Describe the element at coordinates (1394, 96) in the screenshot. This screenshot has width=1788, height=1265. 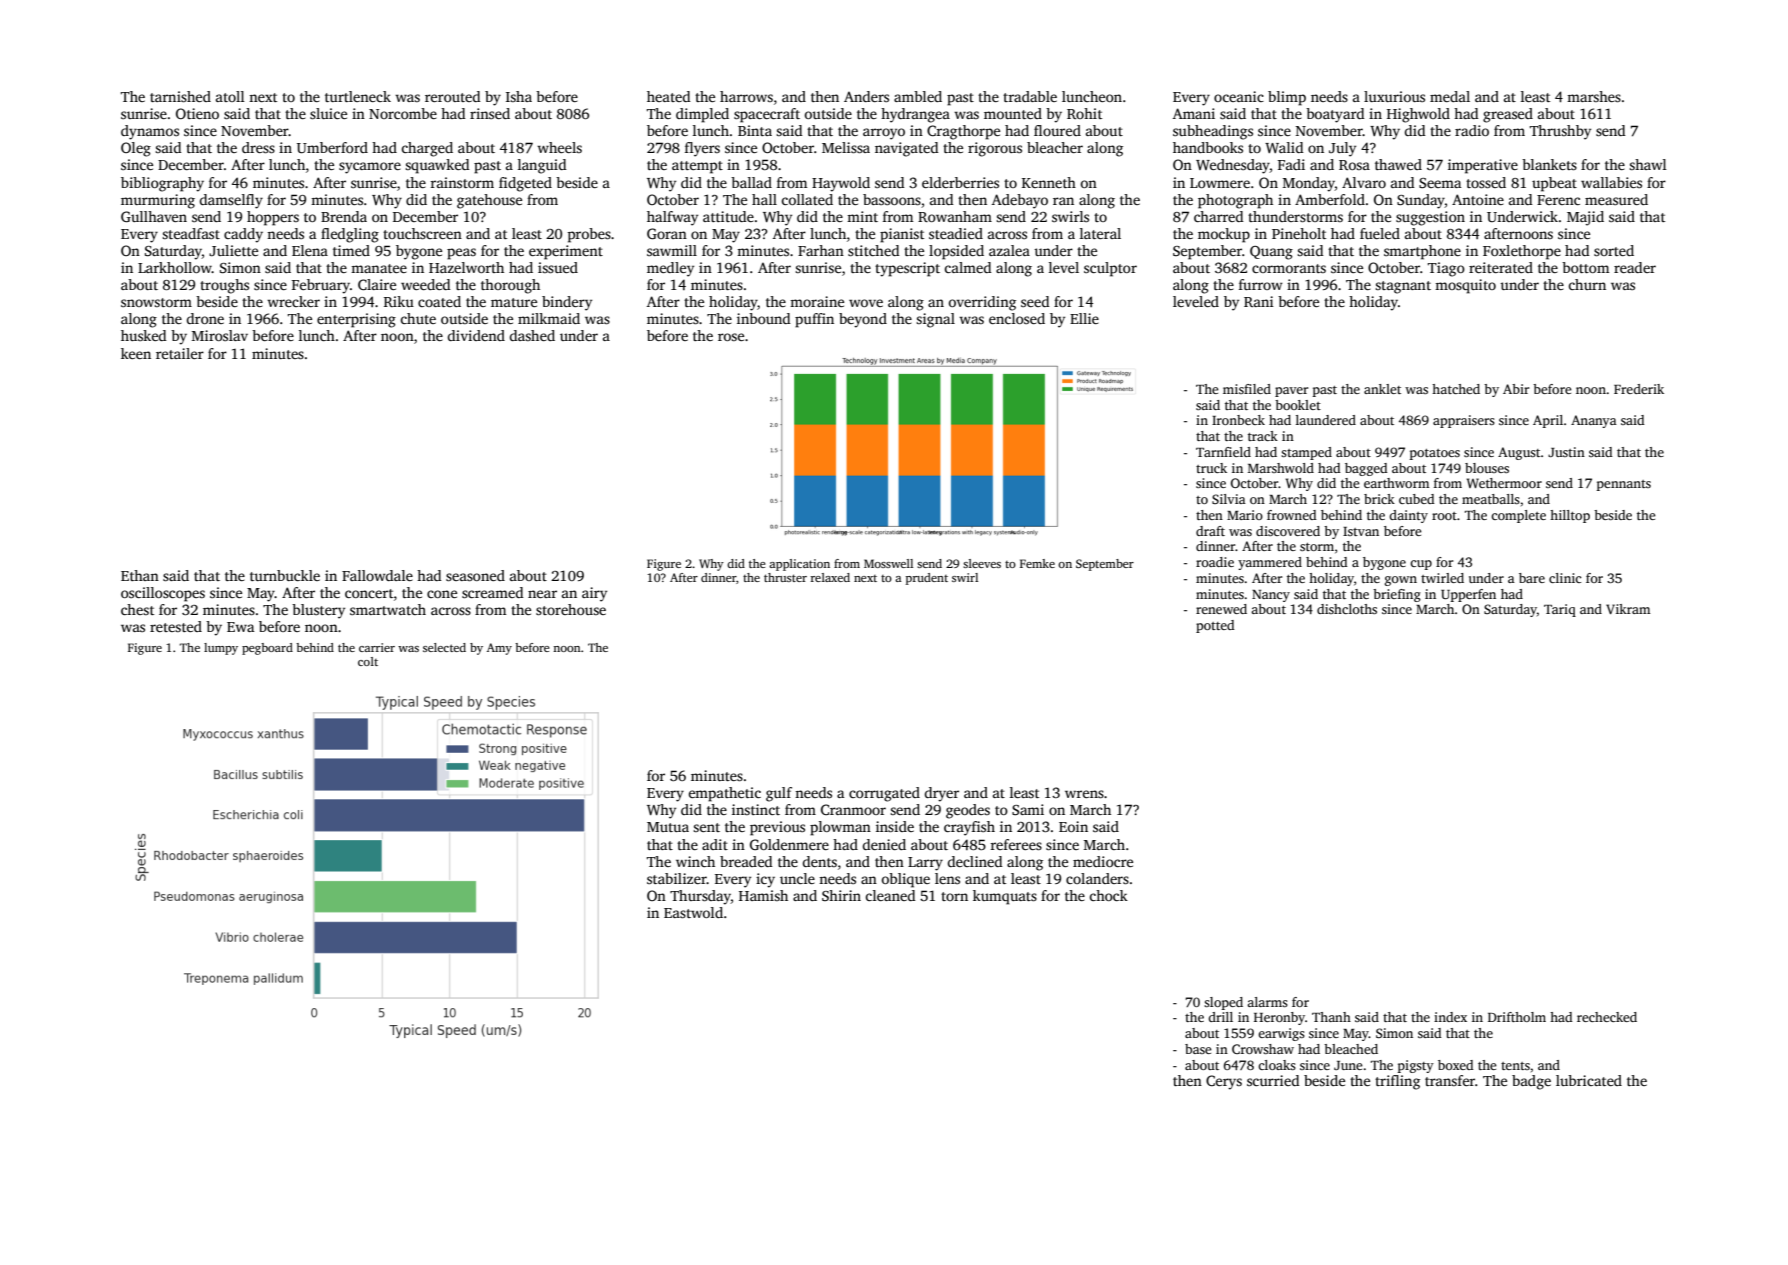
I see `luxurious` at that location.
